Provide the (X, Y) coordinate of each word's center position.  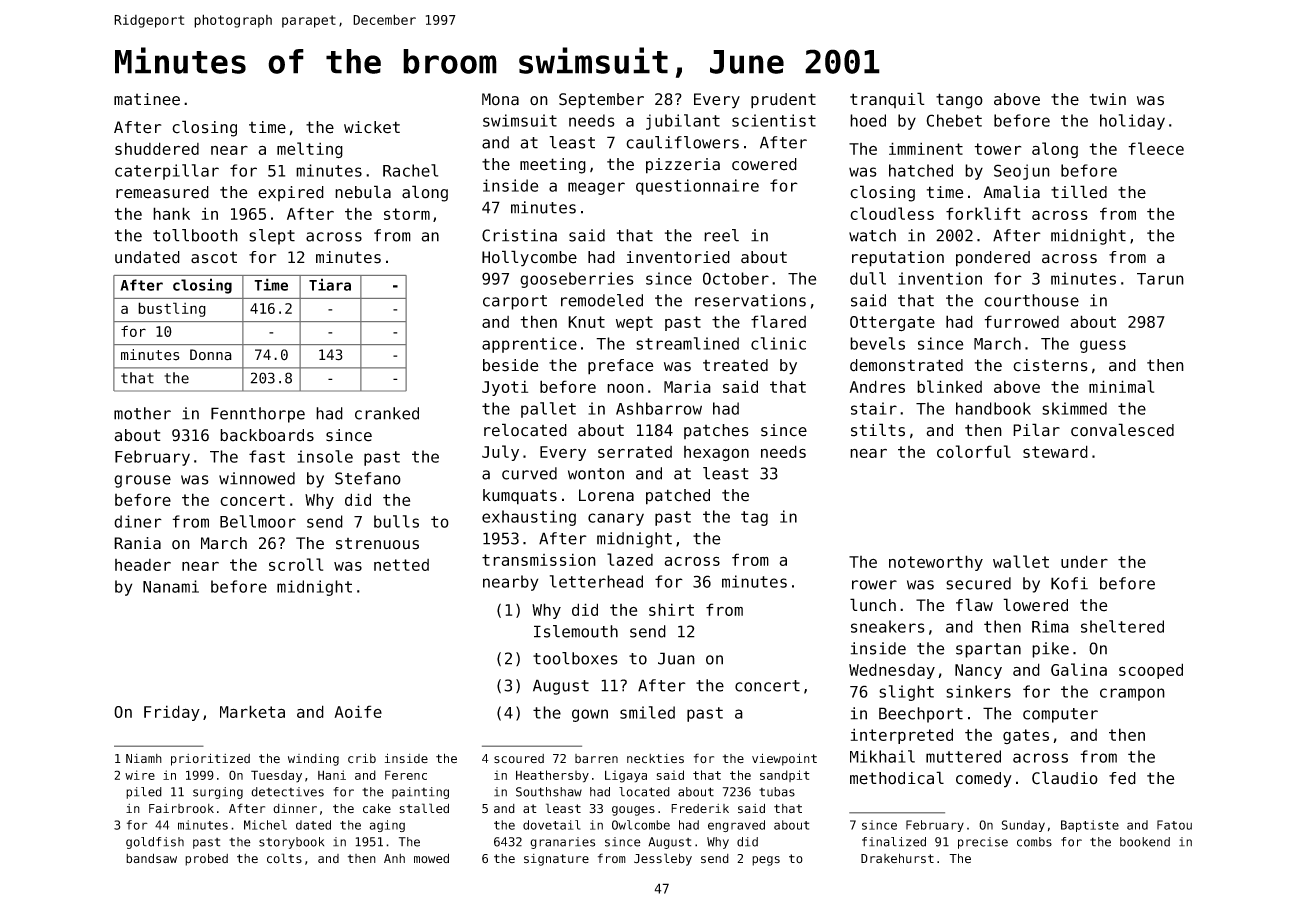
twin (1108, 99)
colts (284, 858)
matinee (147, 99)
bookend (1145, 842)
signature (556, 860)
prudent (783, 101)
